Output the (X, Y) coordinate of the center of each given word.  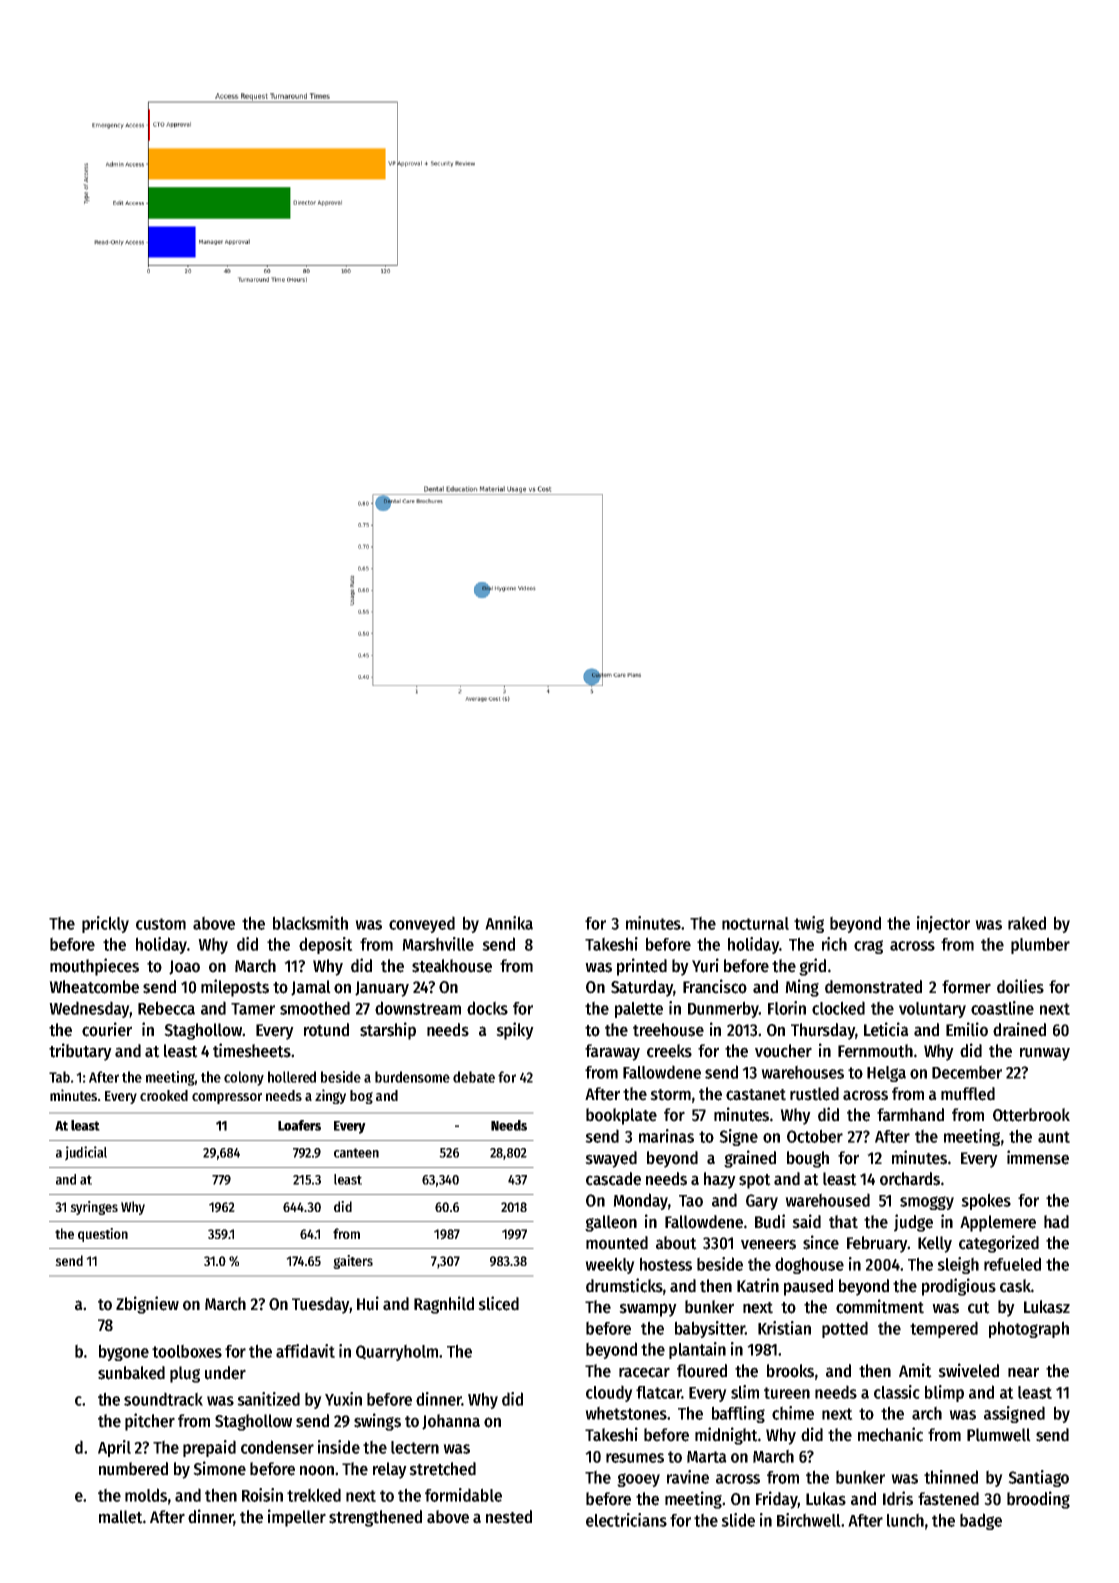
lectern (415, 1447)
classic (897, 1392)
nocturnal (755, 923)
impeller (297, 1518)
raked (1027, 923)
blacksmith (310, 923)
